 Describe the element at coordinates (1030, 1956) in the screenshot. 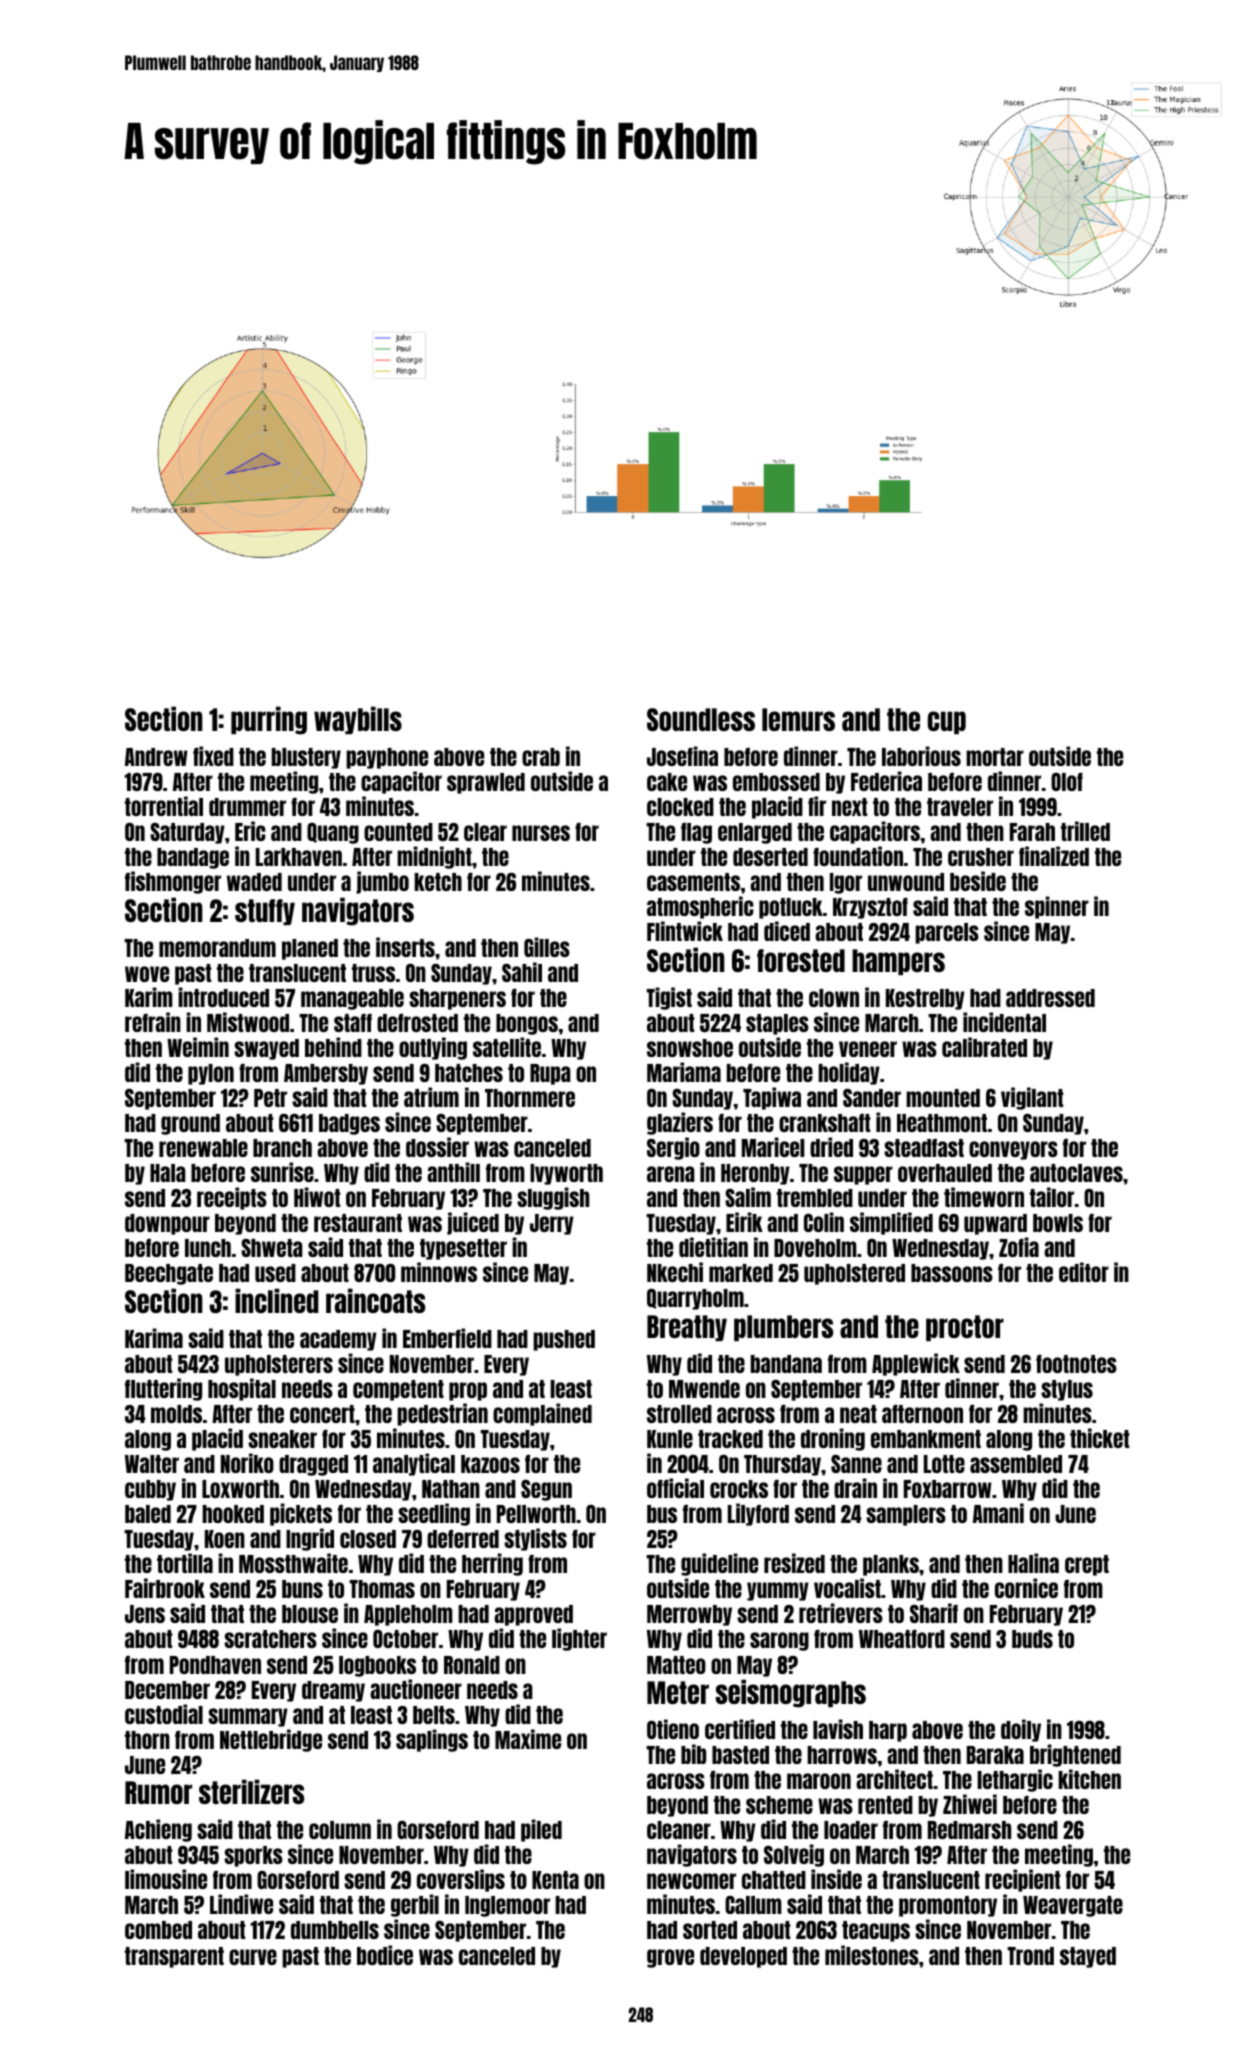

I see `Trond` at that location.
